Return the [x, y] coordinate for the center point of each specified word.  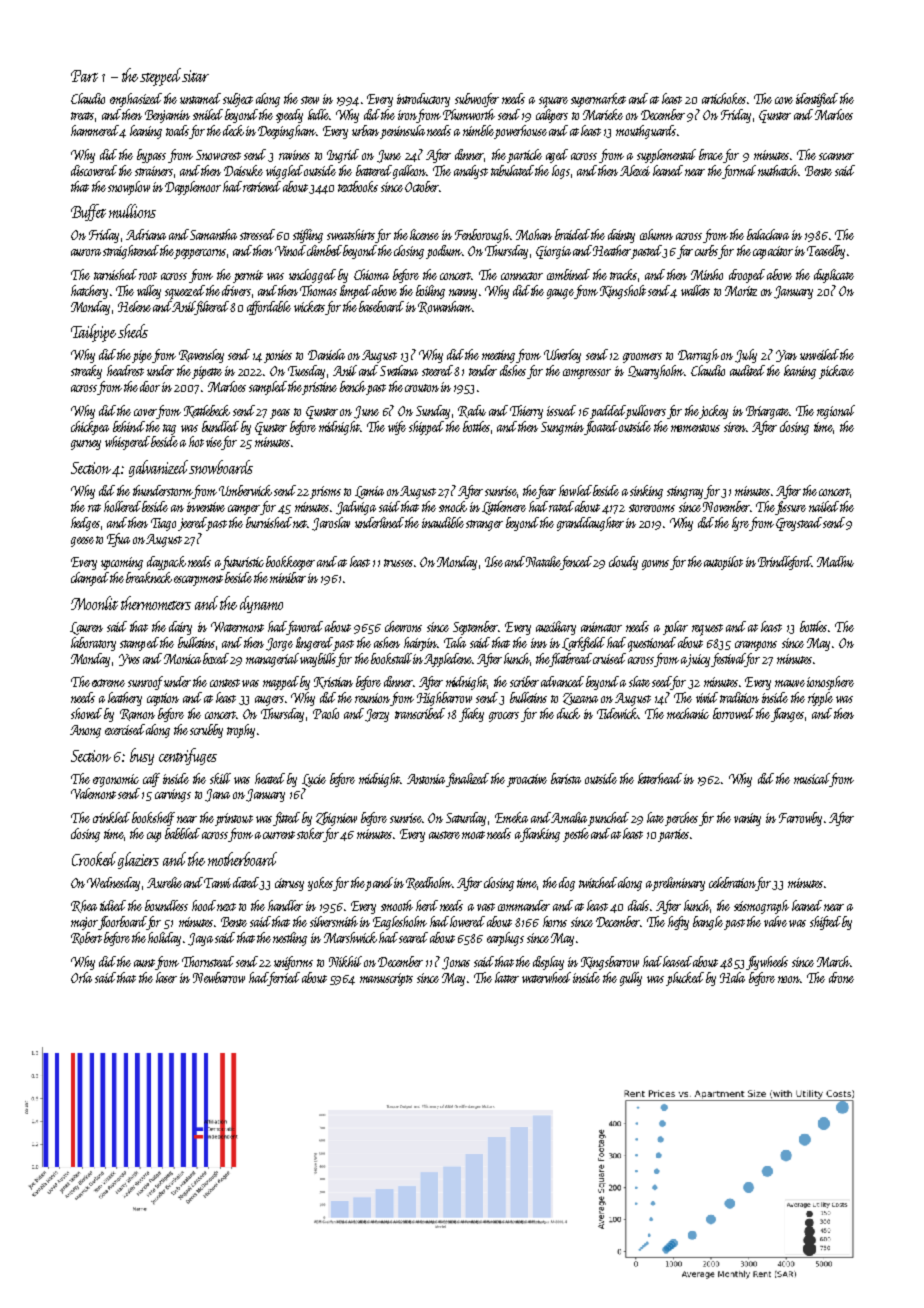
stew [310, 100]
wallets [695, 290]
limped [355, 292]
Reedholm [429, 883]
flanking [540, 835]
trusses [398, 563]
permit [248, 276]
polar [675, 628]
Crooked [94, 859]
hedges [85, 524]
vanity [747, 819]
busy [142, 756]
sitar [196, 76]
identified [817, 100]
